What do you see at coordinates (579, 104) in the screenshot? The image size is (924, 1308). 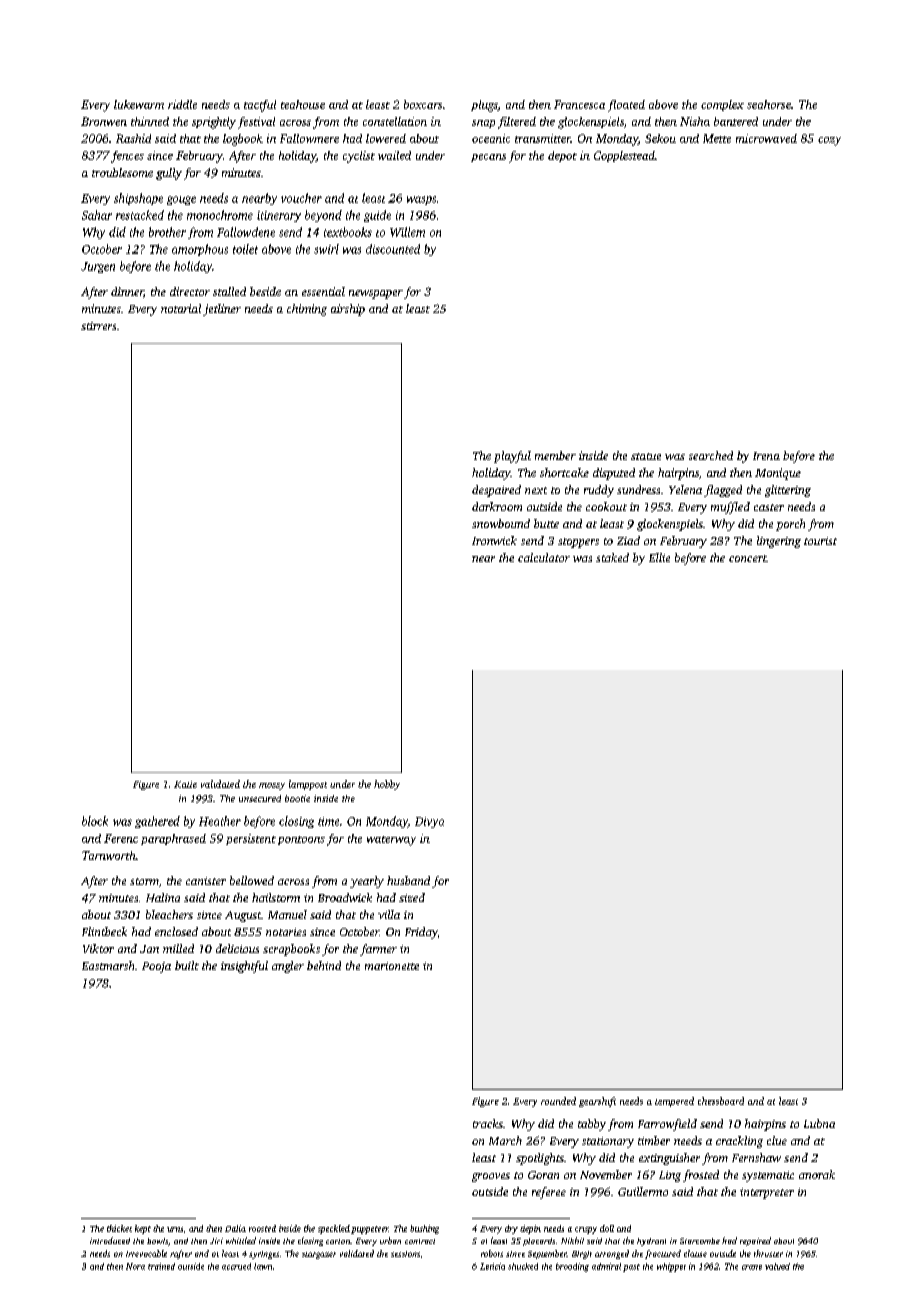 I see `Francesca` at bounding box center [579, 104].
